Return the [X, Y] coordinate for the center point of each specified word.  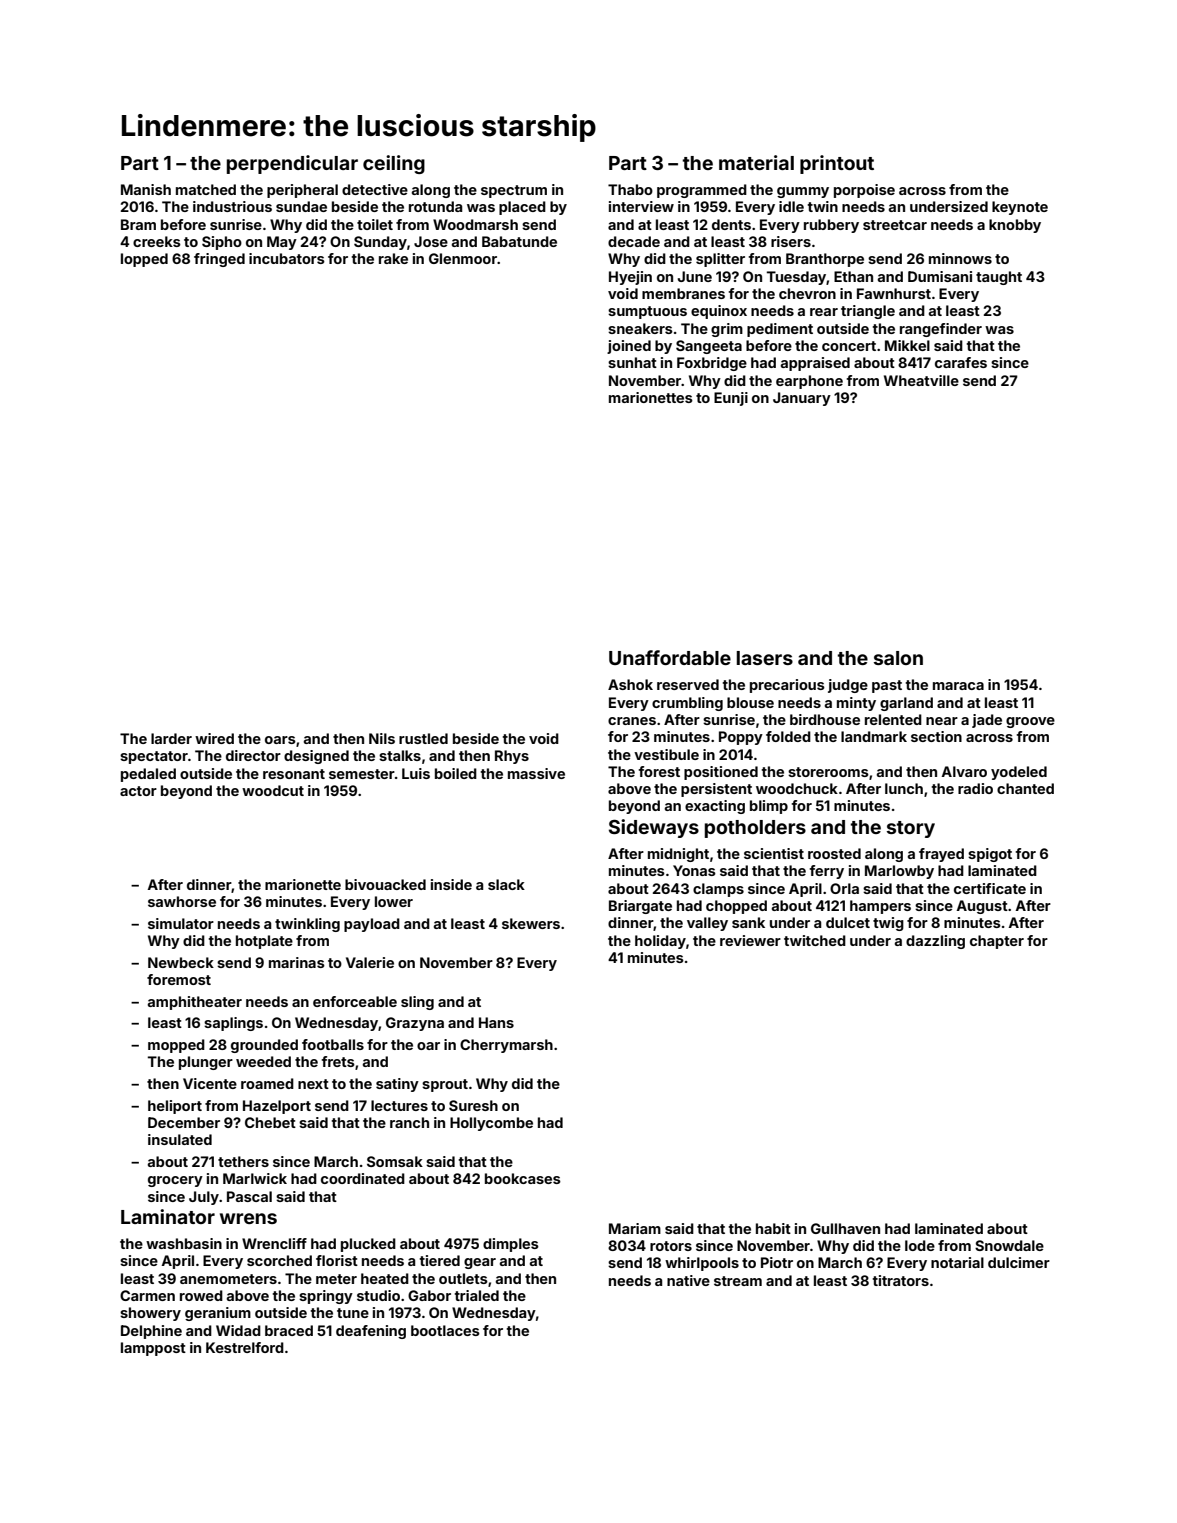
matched [206, 189]
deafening [371, 1332]
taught [999, 278]
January [802, 399]
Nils [382, 738]
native [688, 1280]
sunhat [632, 362]
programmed [702, 191]
